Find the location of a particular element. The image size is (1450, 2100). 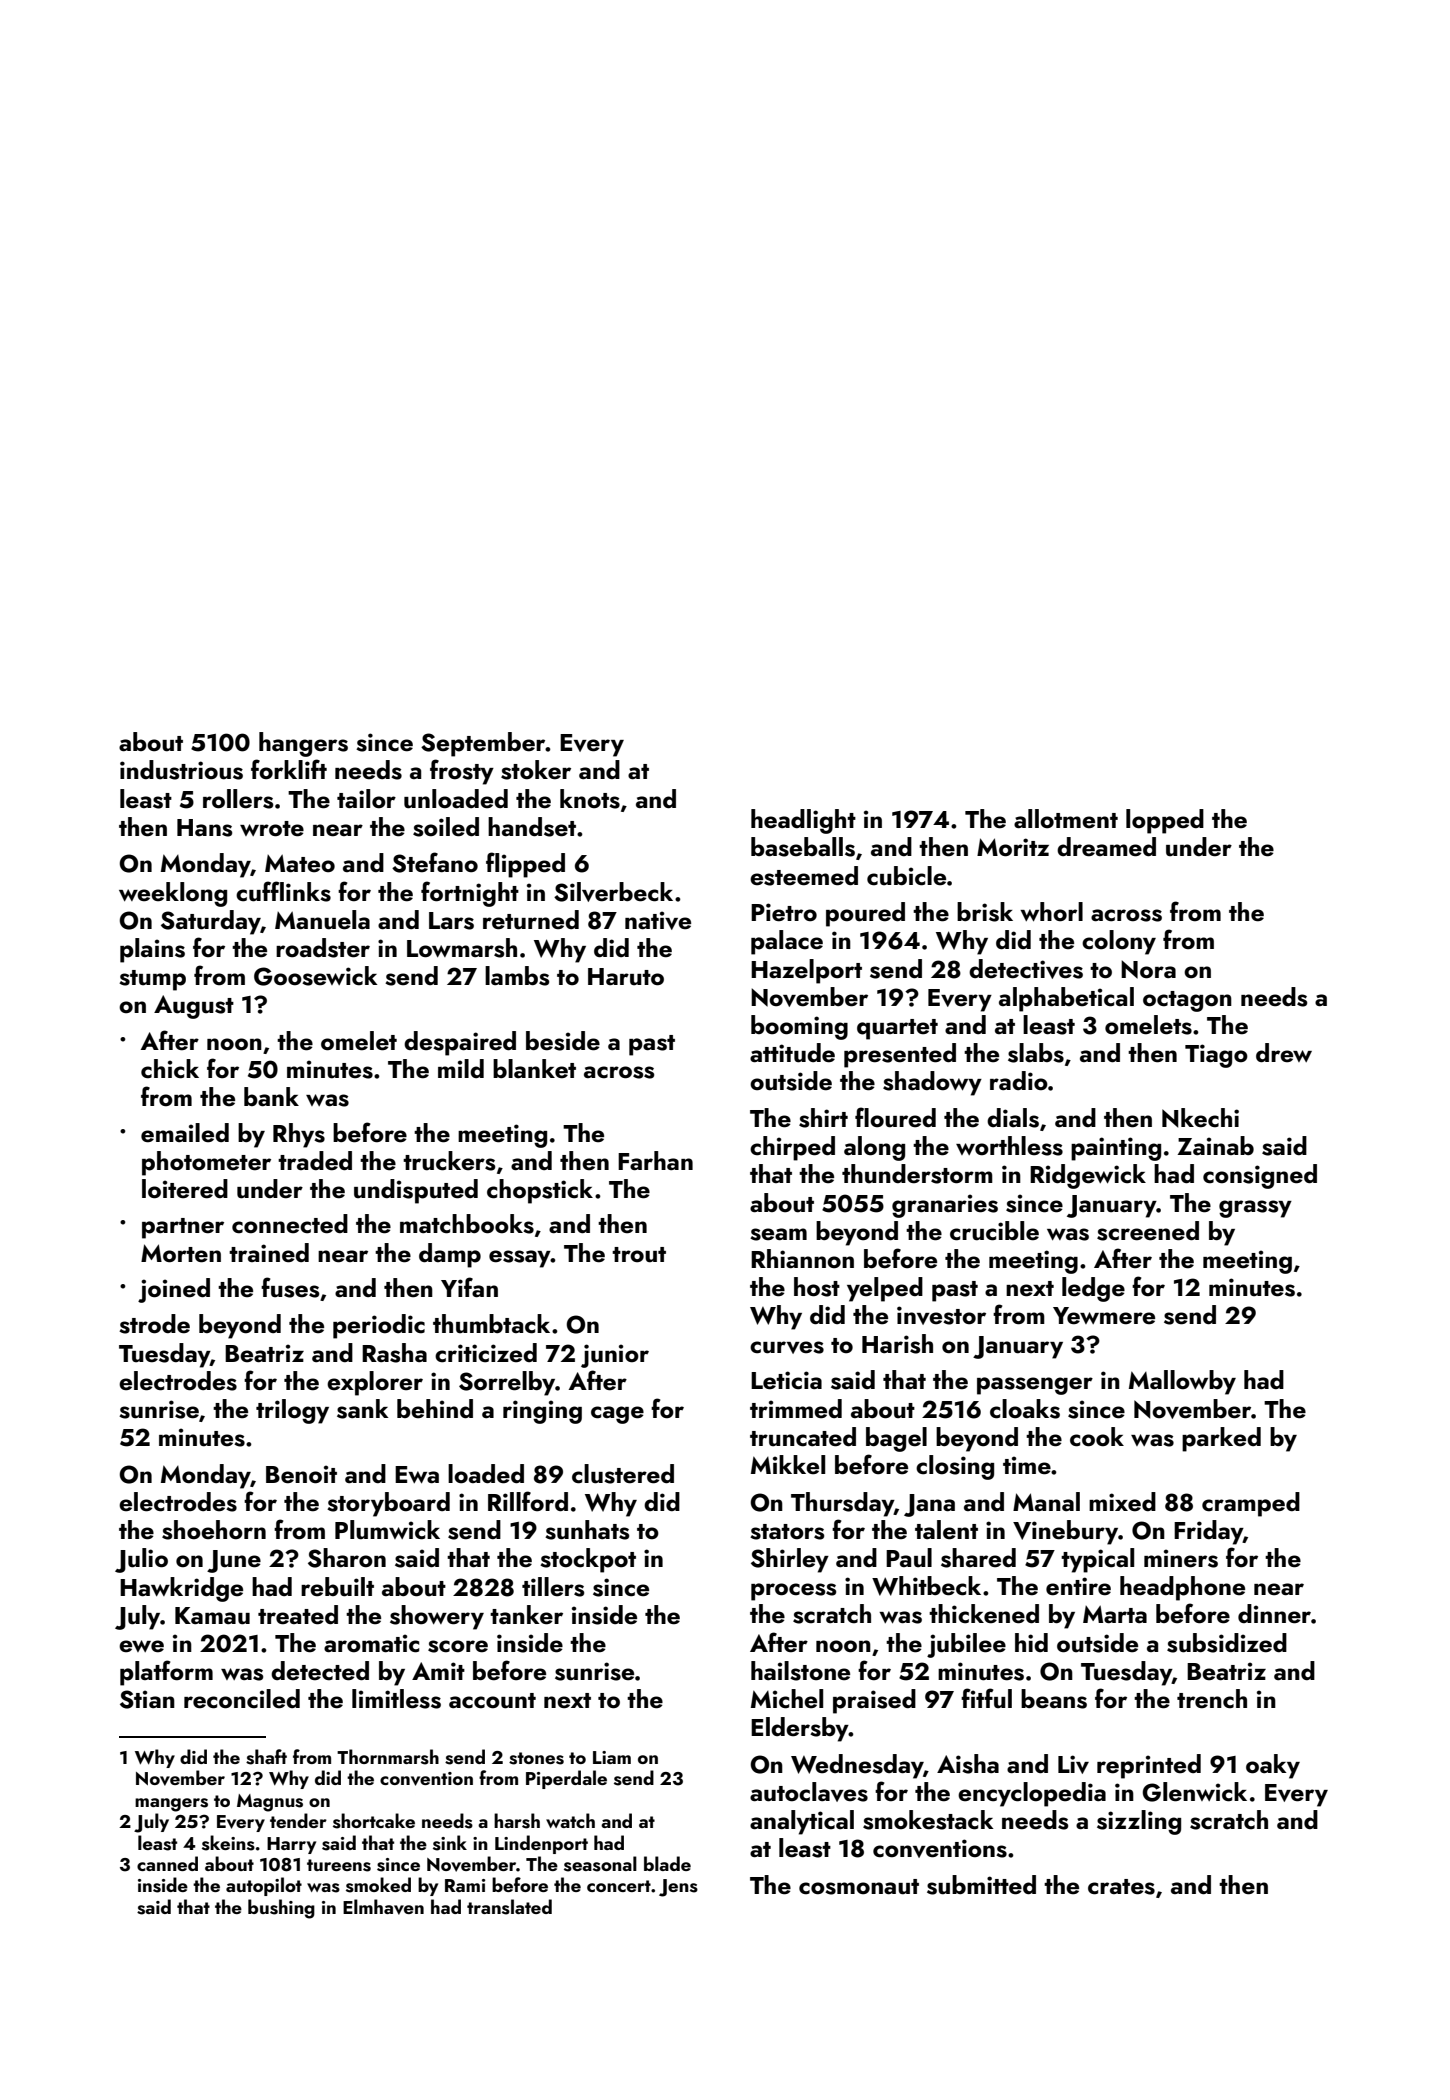

lopped is located at coordinates (1165, 821).
